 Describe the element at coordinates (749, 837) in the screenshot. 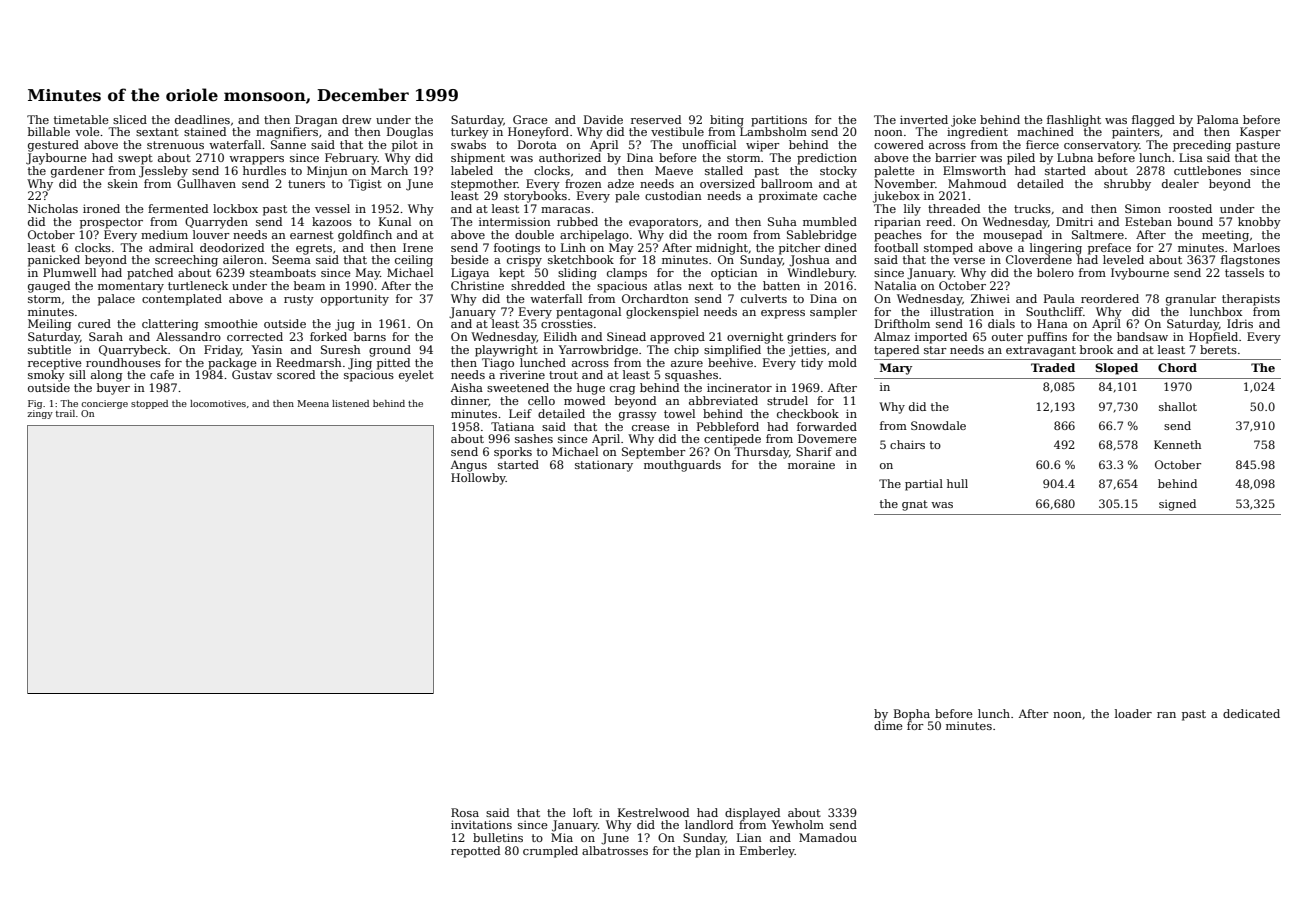

I see `Lian` at that location.
